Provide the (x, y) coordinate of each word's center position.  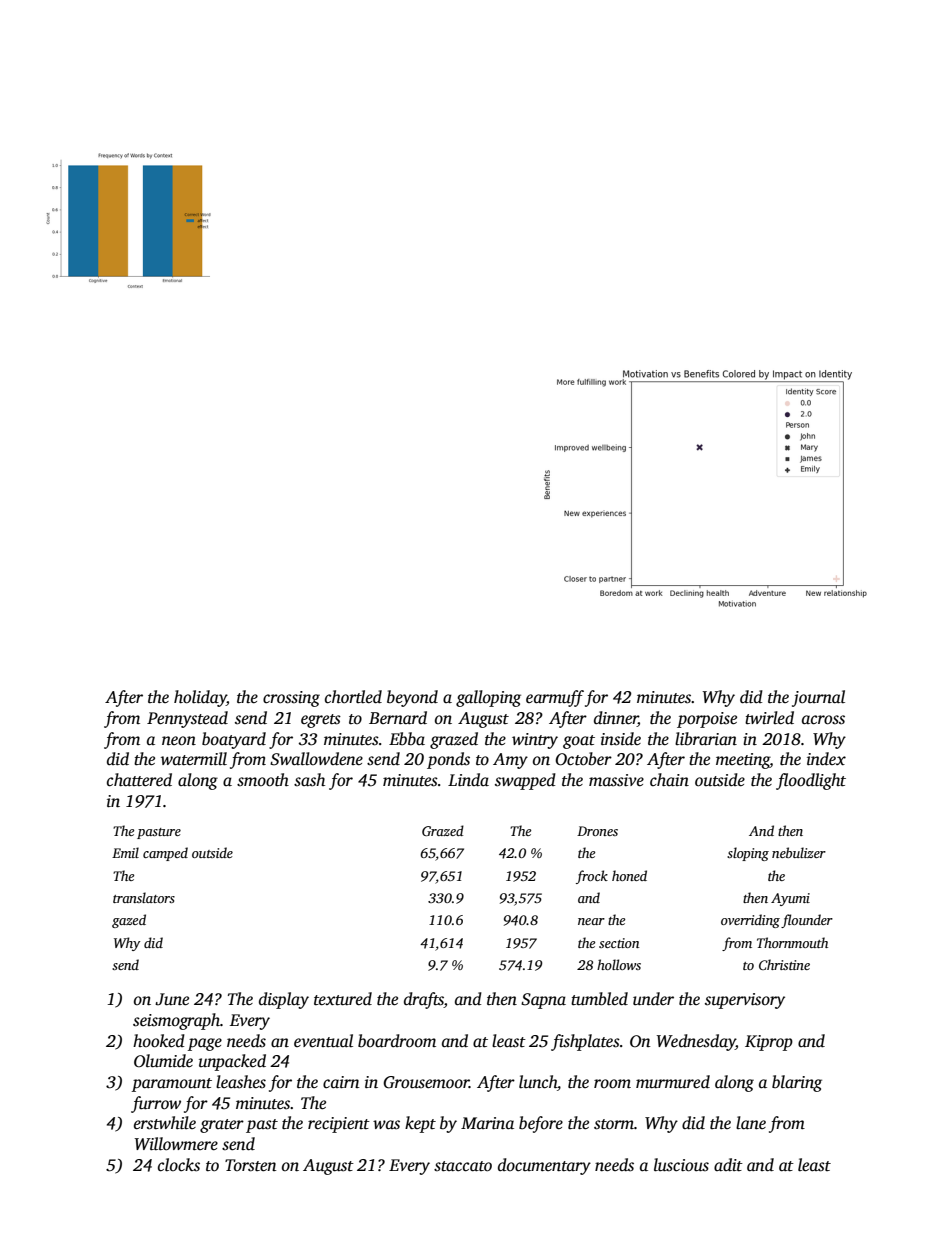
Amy (510, 761)
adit (728, 1165)
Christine (784, 964)
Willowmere (176, 1144)
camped (165, 854)
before (541, 1124)
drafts (424, 1000)
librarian (706, 739)
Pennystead (187, 719)
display (284, 1000)
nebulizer (799, 852)
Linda (468, 779)
